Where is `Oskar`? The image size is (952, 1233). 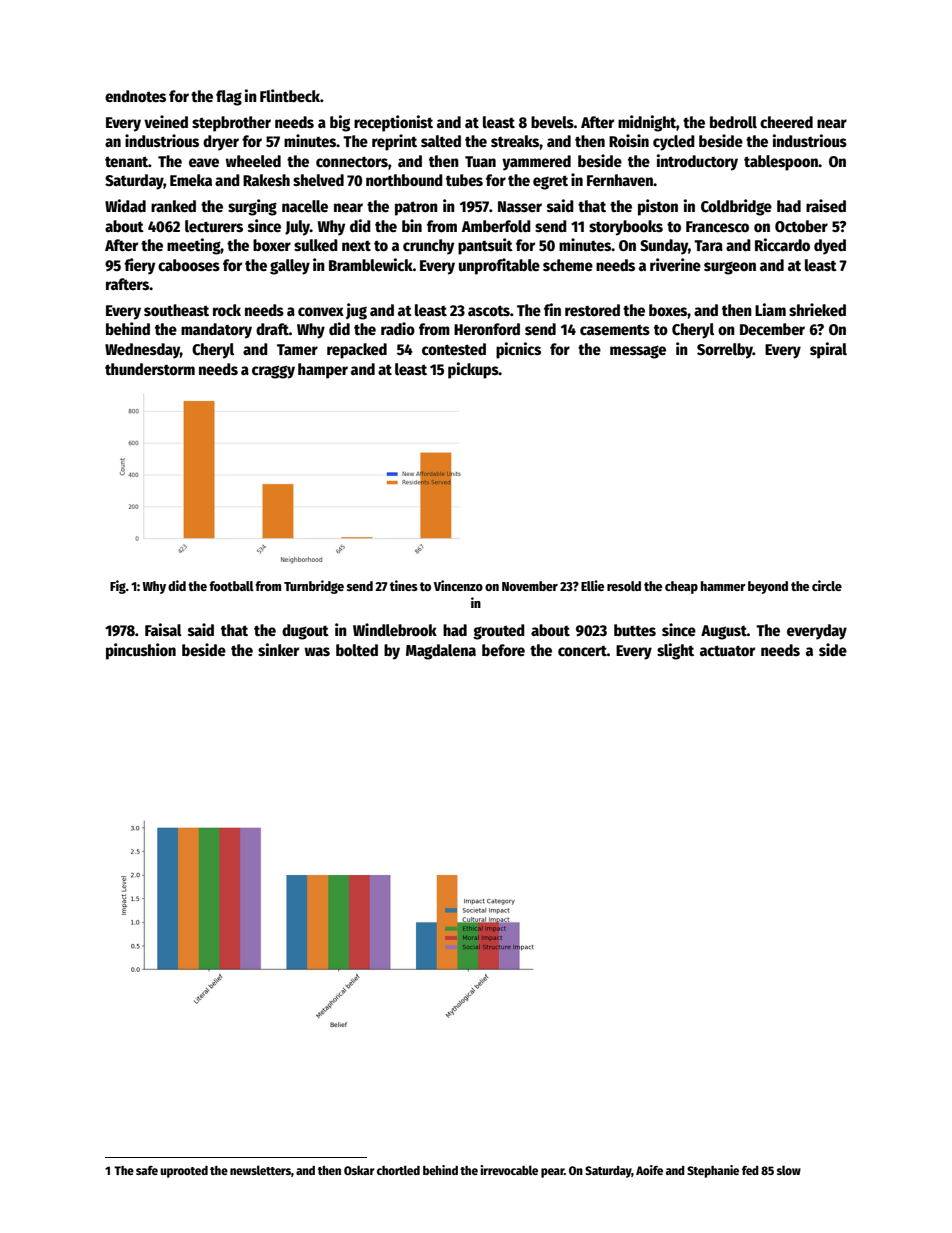
Oskar is located at coordinates (359, 1170).
